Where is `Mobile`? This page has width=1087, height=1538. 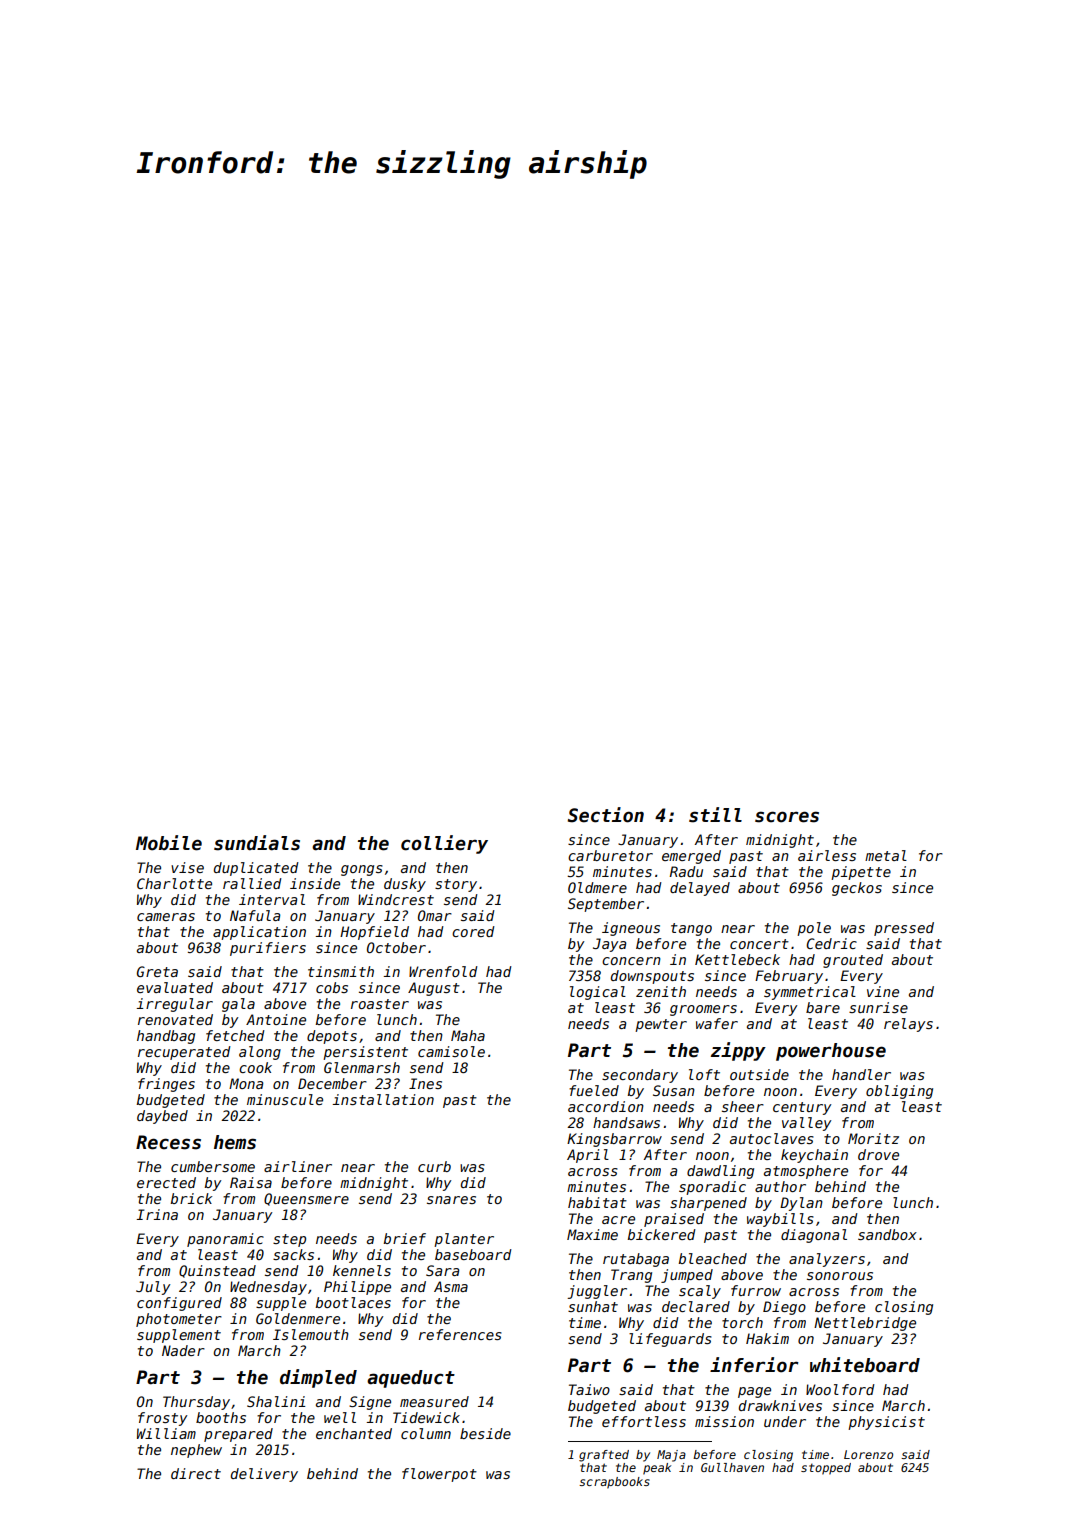
Mobile is located at coordinates (169, 843).
